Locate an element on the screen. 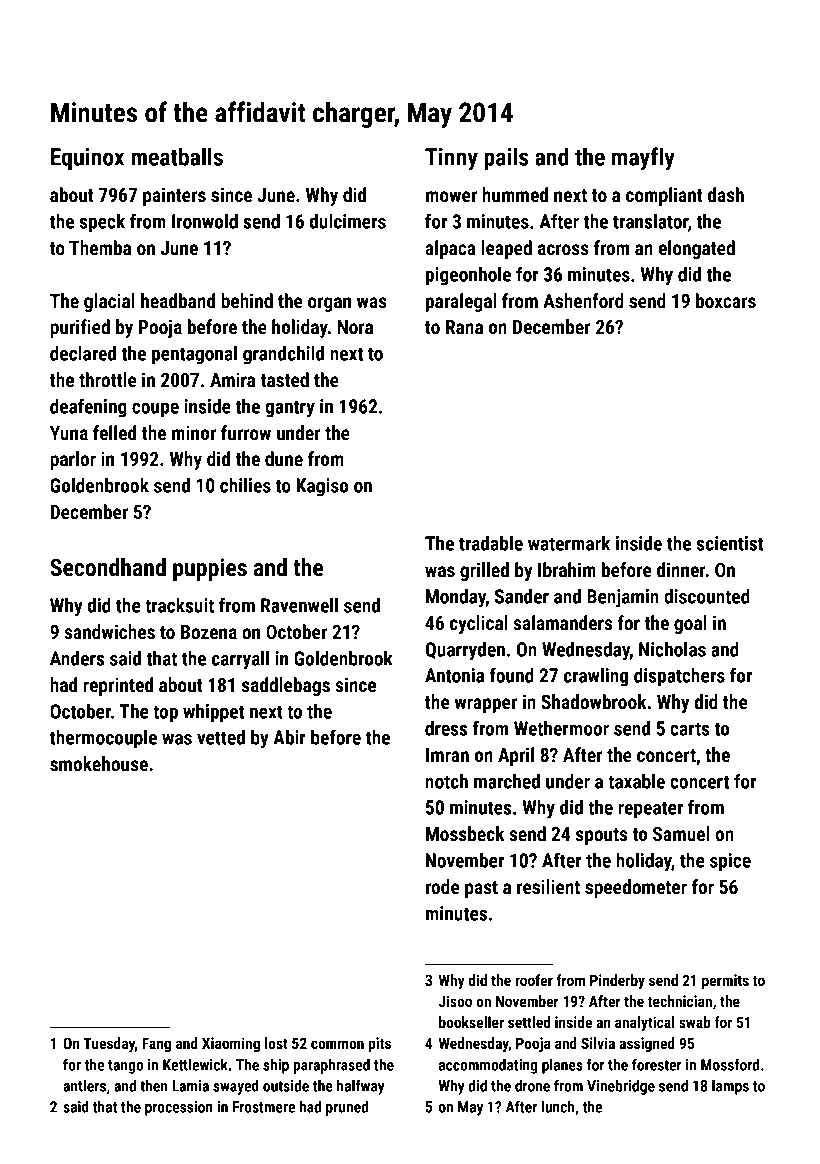 Image resolution: width=820 pixels, height=1164 pixels. puppies is located at coordinates (210, 569).
